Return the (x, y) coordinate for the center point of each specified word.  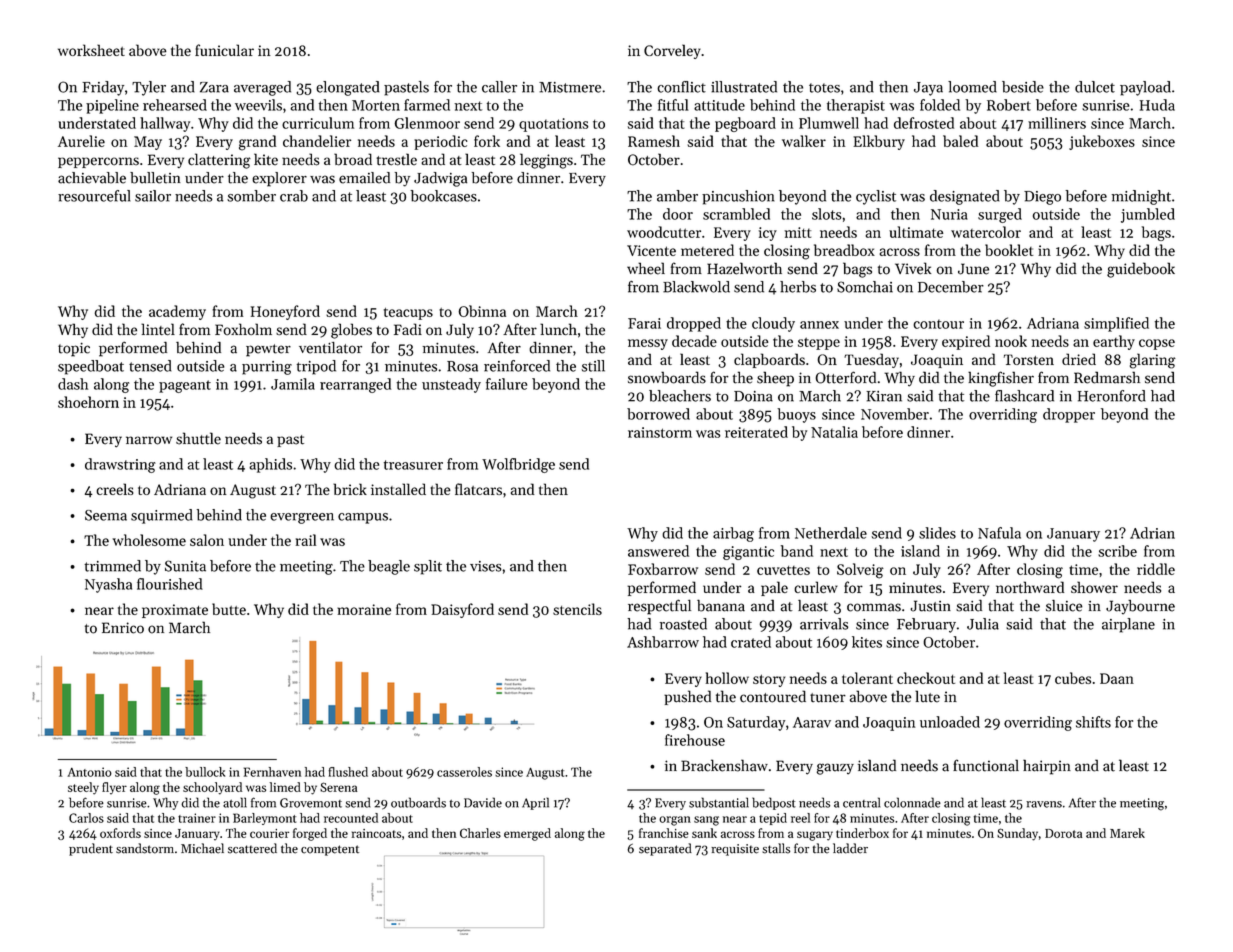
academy (177, 312)
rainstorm (660, 432)
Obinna (482, 311)
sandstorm (145, 848)
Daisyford (462, 610)
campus (363, 518)
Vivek (913, 268)
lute (927, 696)
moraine (364, 609)
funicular (224, 50)
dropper (1069, 415)
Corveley (672, 51)
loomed (972, 87)
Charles (480, 833)
